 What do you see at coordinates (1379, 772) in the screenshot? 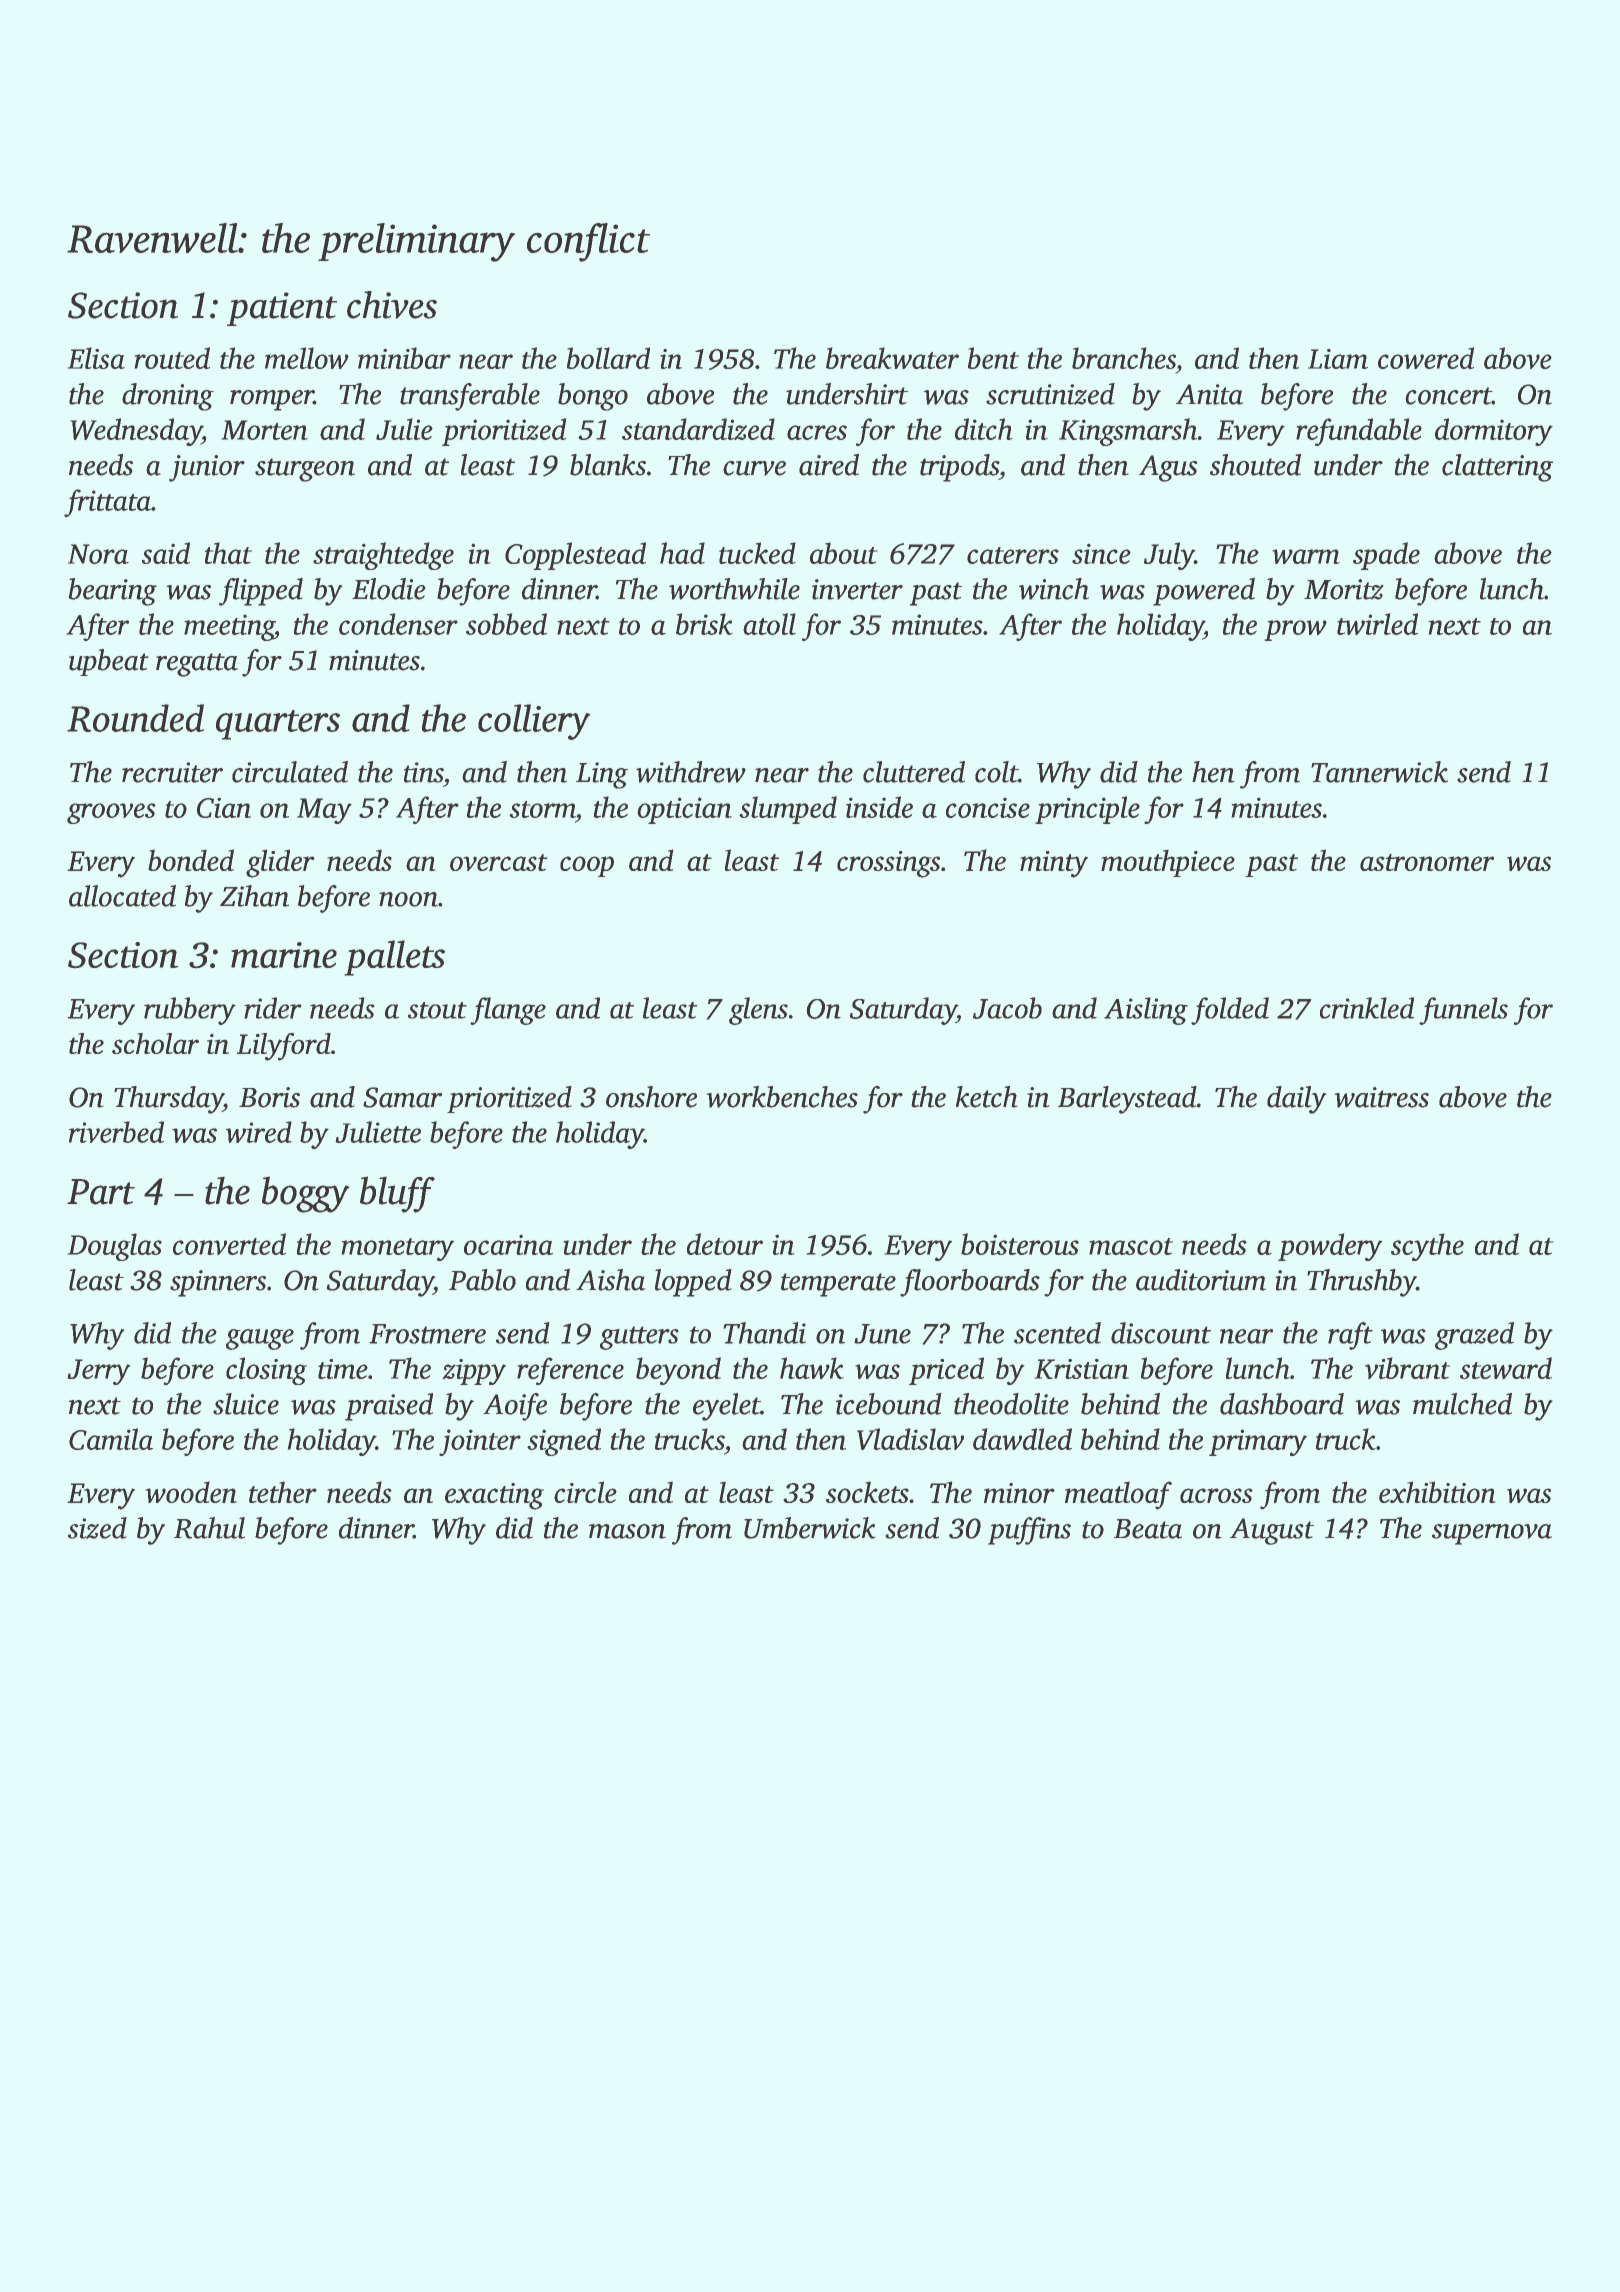
I see `Tannerwick` at bounding box center [1379, 772].
